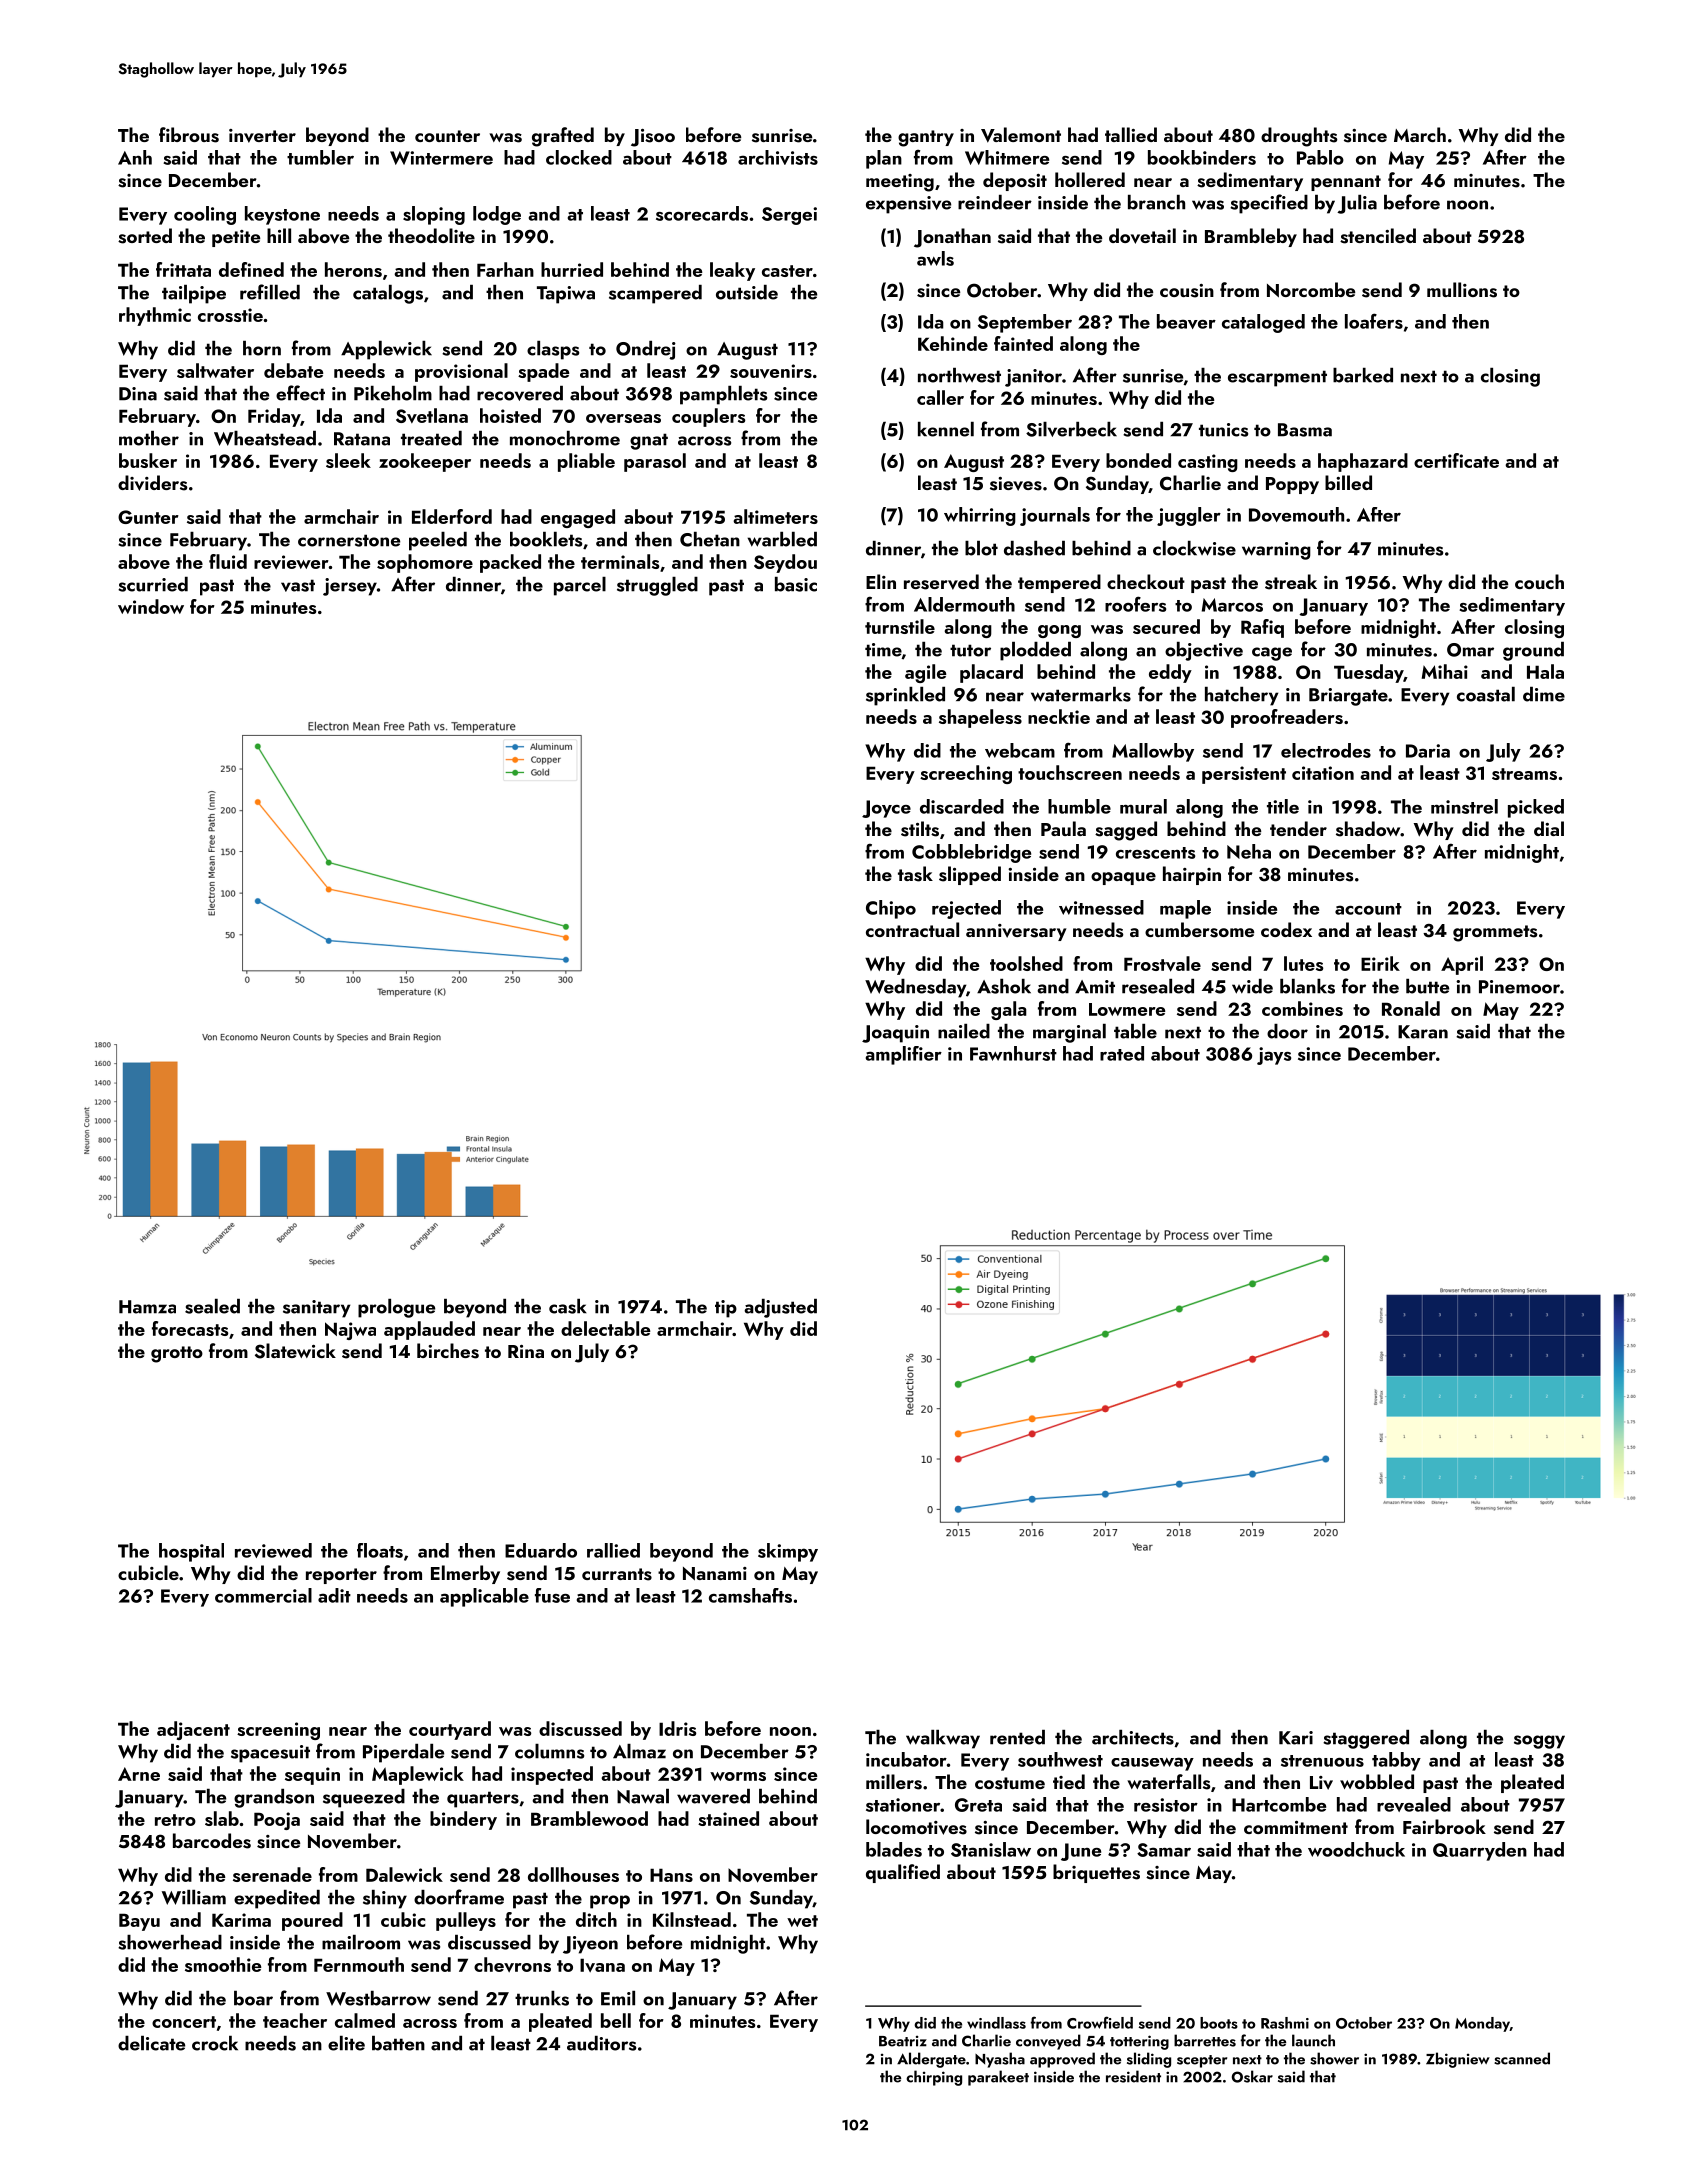 The image size is (1683, 2178). I want to click on Valemont, so click(1021, 135).
